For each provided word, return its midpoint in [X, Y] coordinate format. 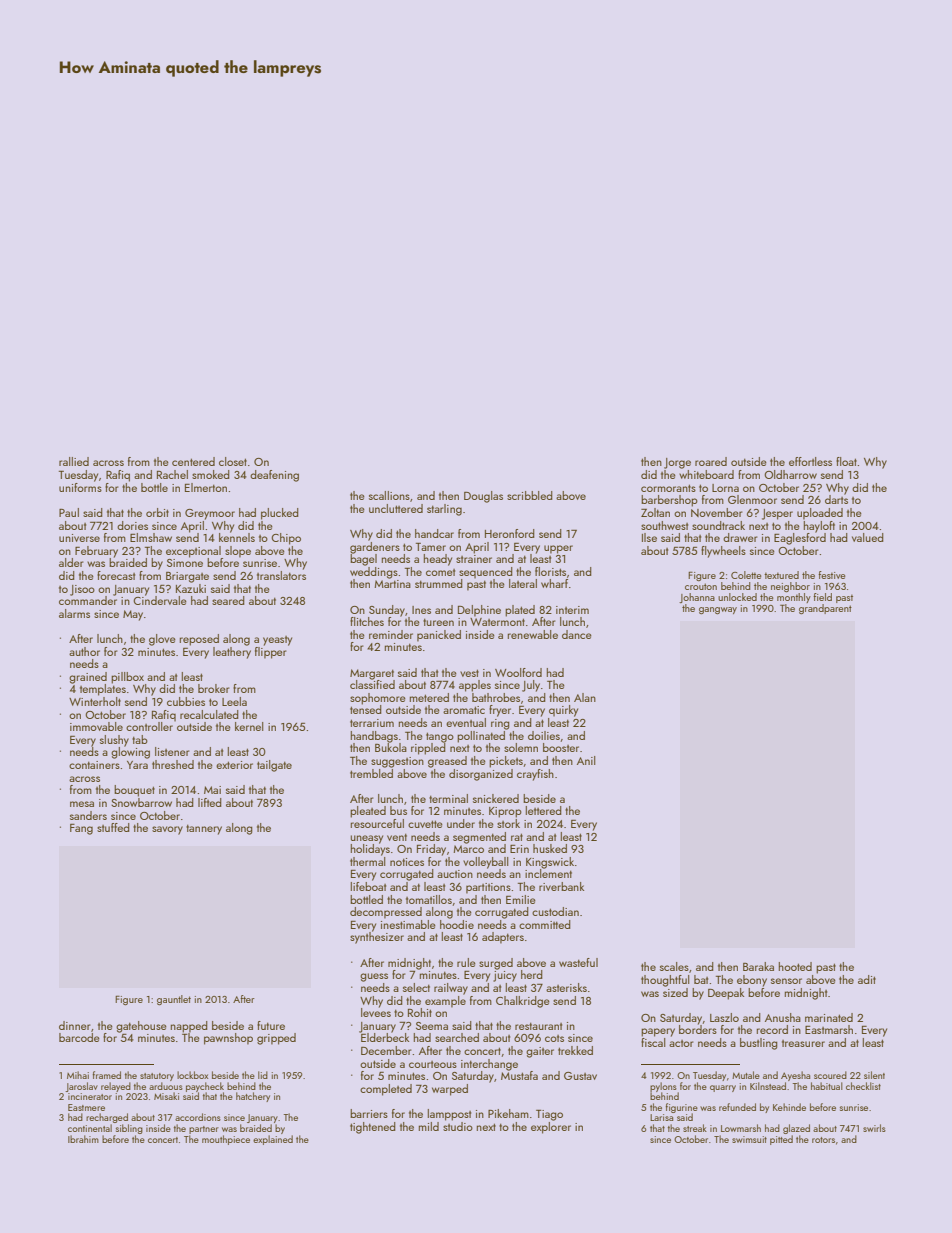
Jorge [677, 463]
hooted [795, 966]
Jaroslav [81, 1087]
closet [233, 461]
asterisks [566, 987]
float [846, 461]
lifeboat [368, 886]
